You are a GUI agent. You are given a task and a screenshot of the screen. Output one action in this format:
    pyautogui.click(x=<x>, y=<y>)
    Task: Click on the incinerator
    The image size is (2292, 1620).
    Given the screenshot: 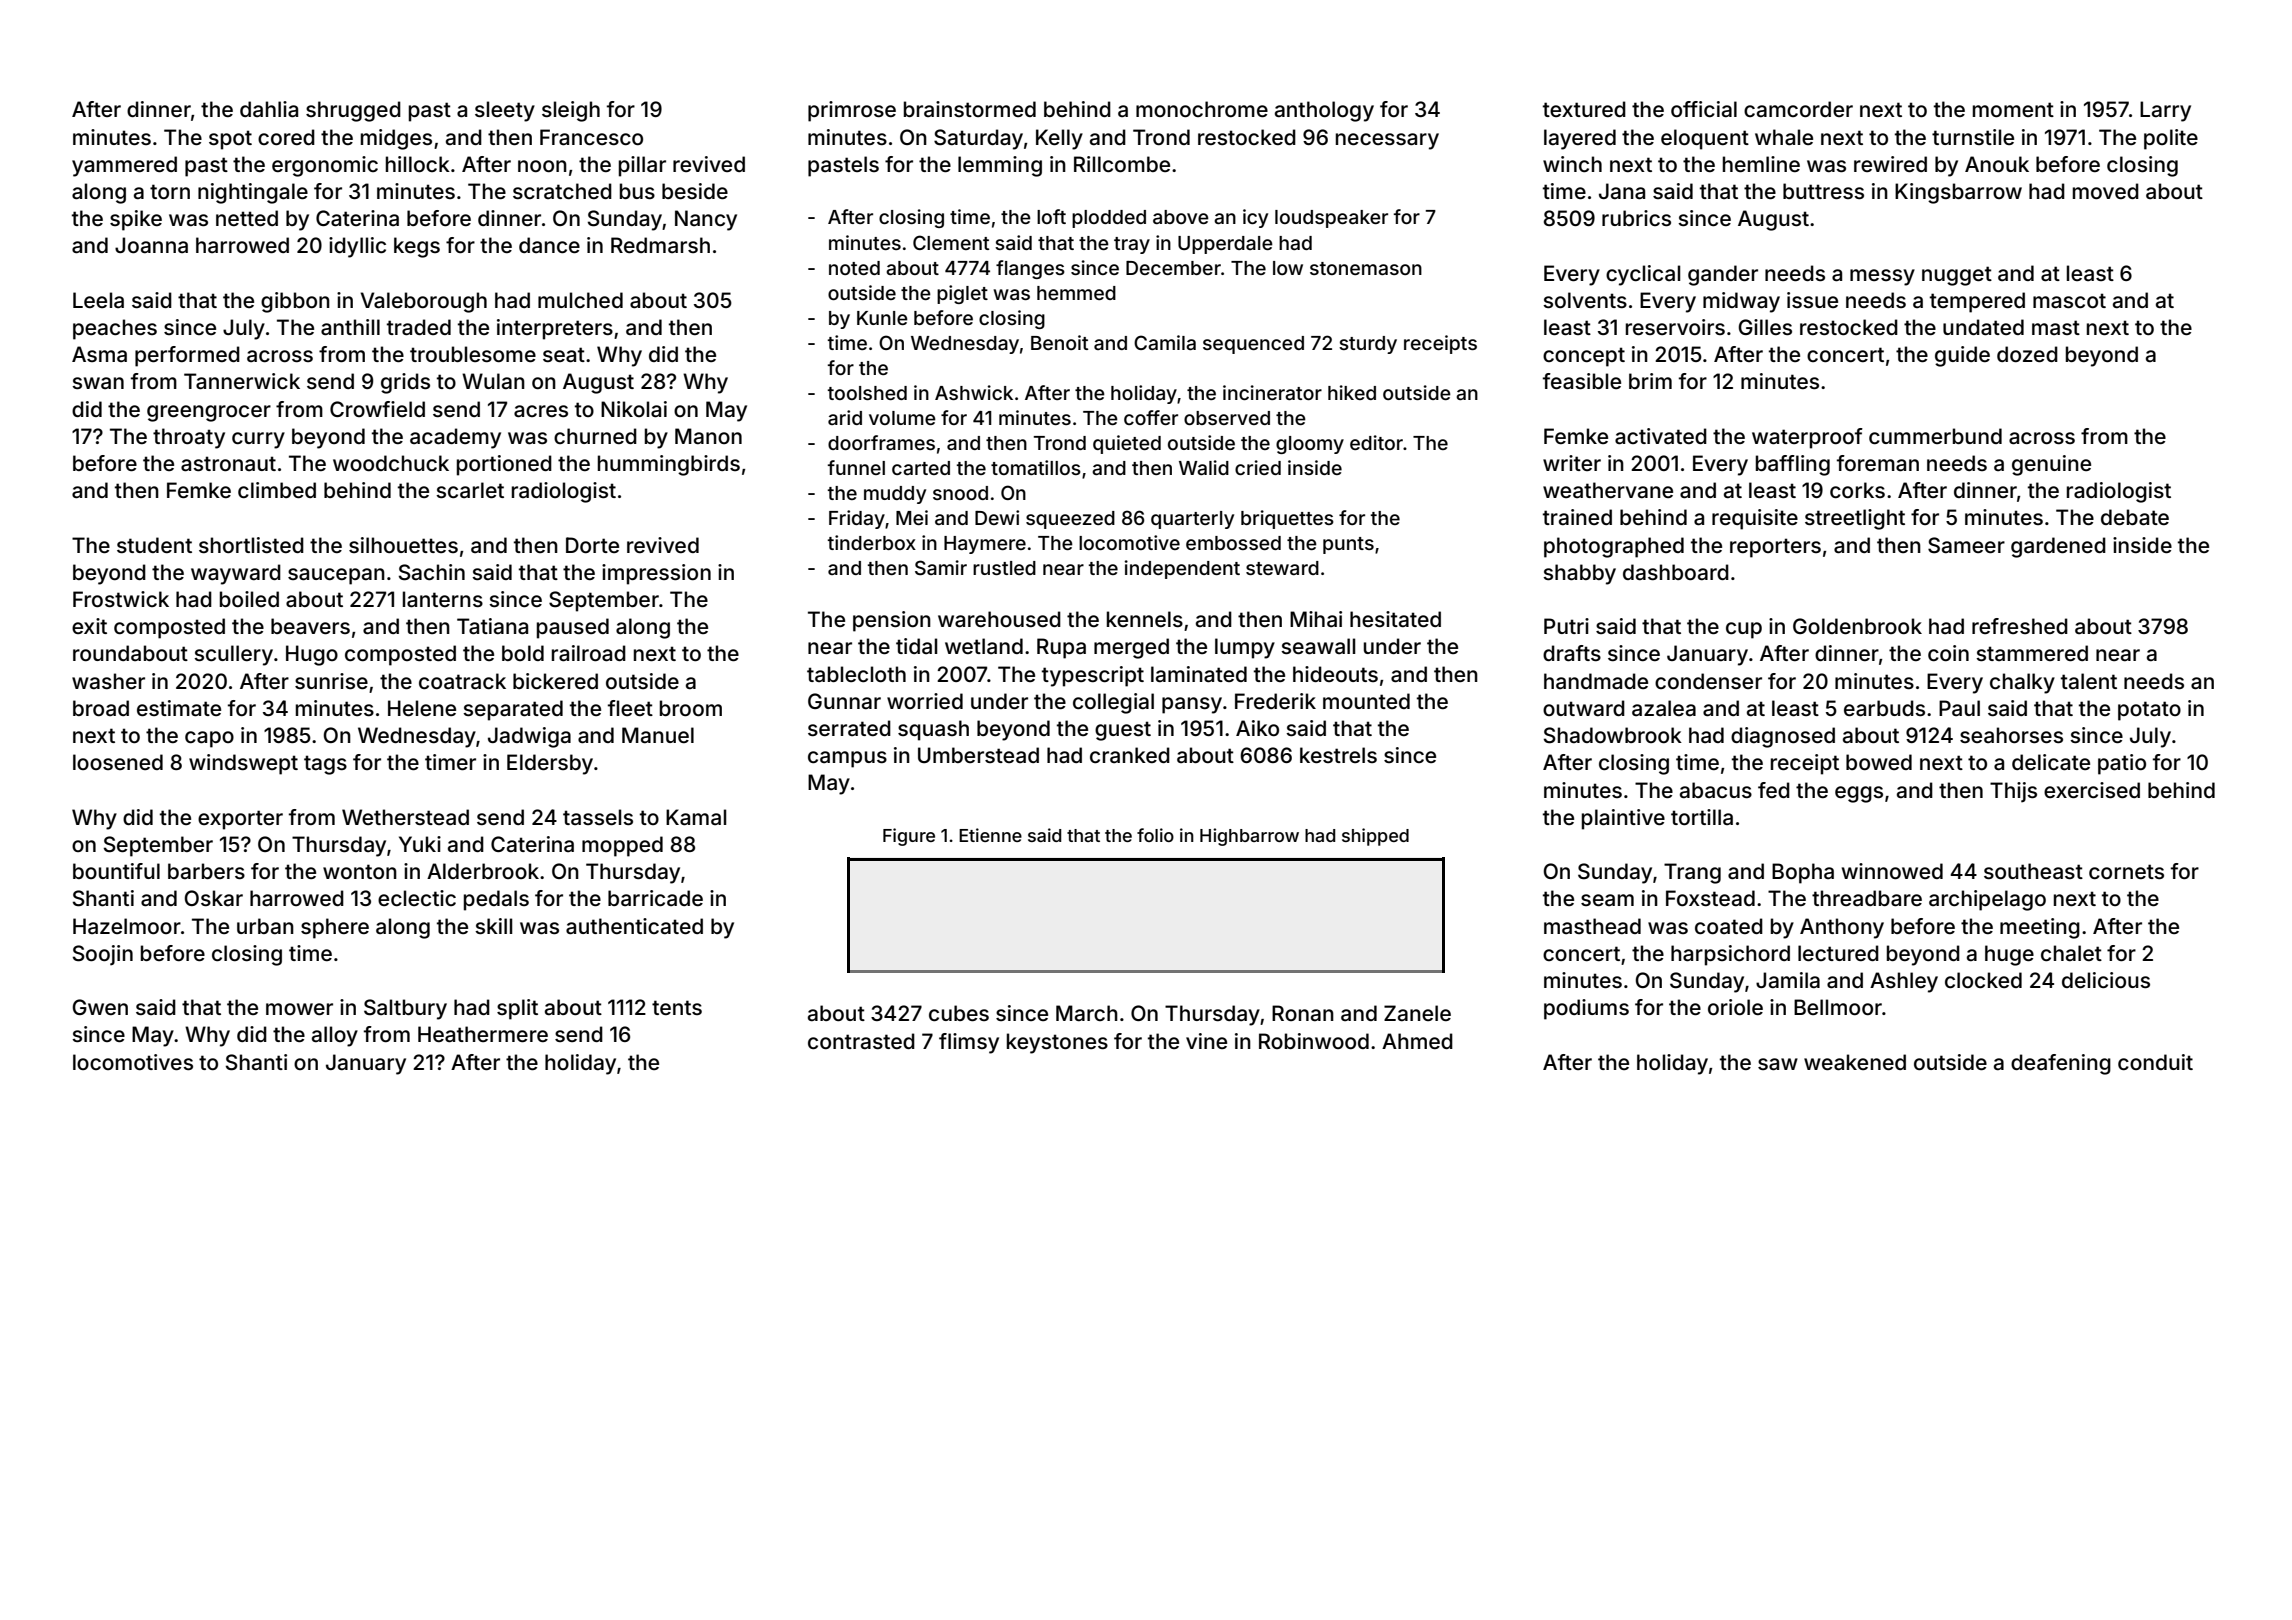 What is the action you would take?
    pyautogui.click(x=1272, y=392)
